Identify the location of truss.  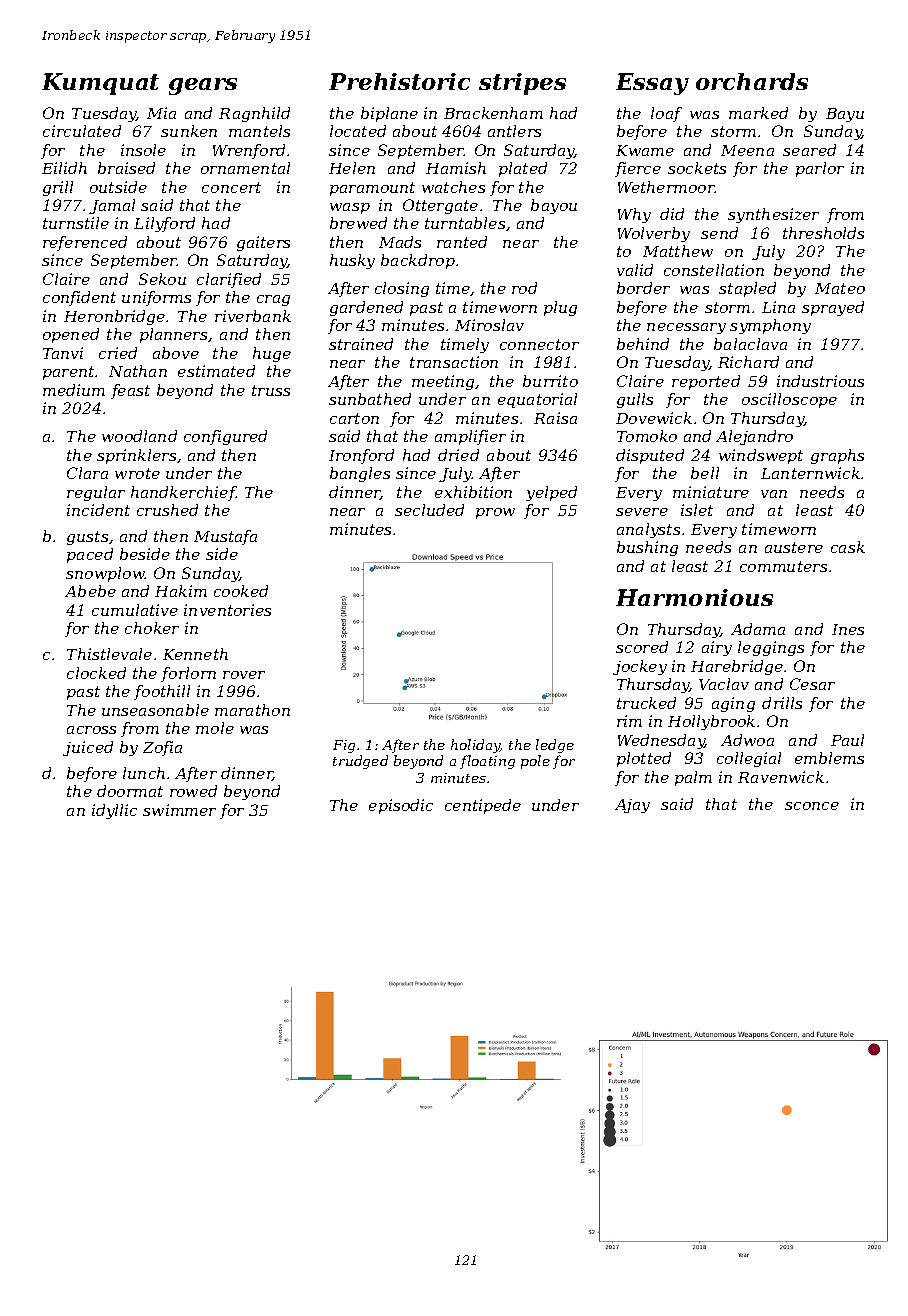
(271, 390).
